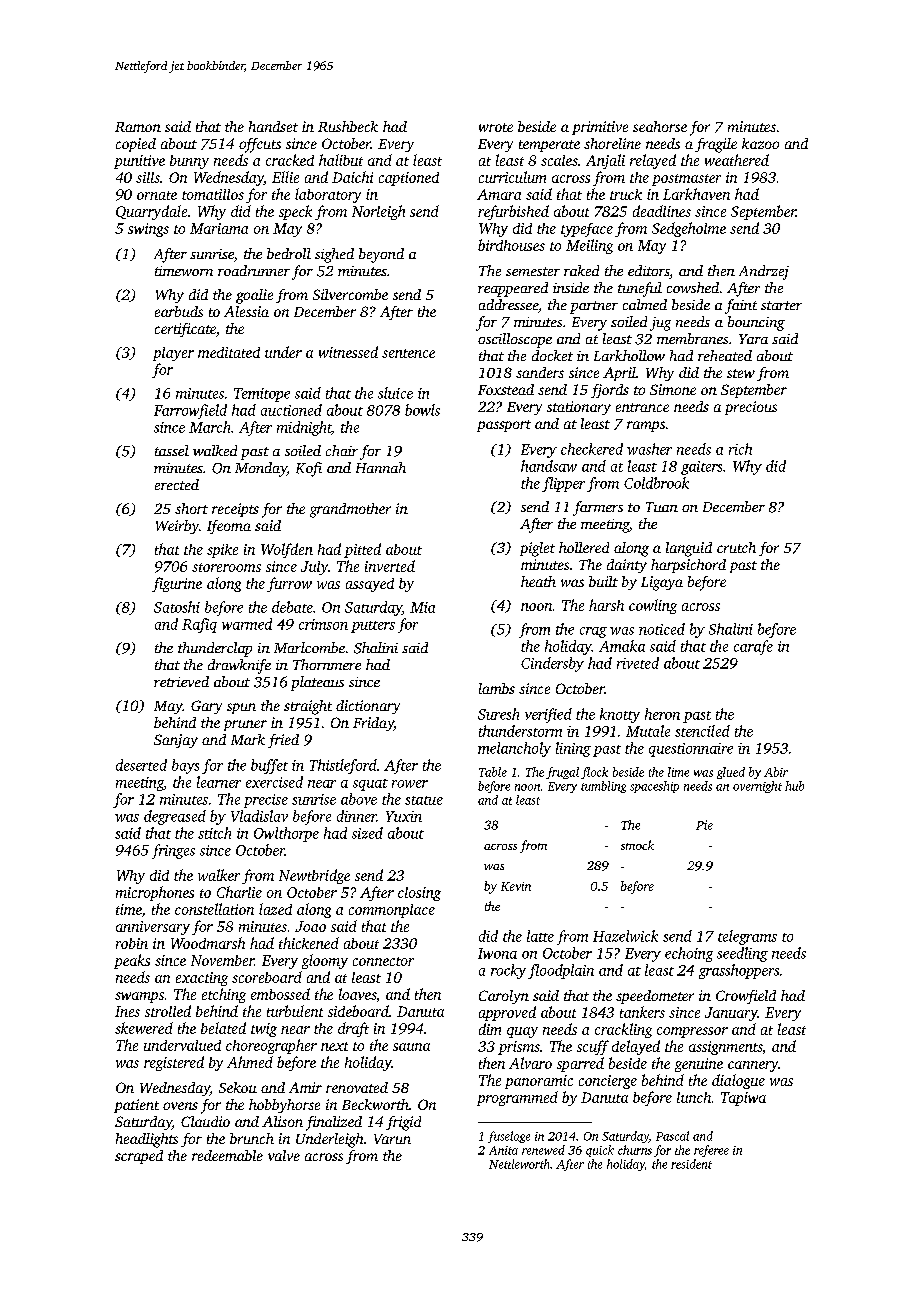  Describe the element at coordinates (691, 1164) in the screenshot. I see `resident` at that location.
